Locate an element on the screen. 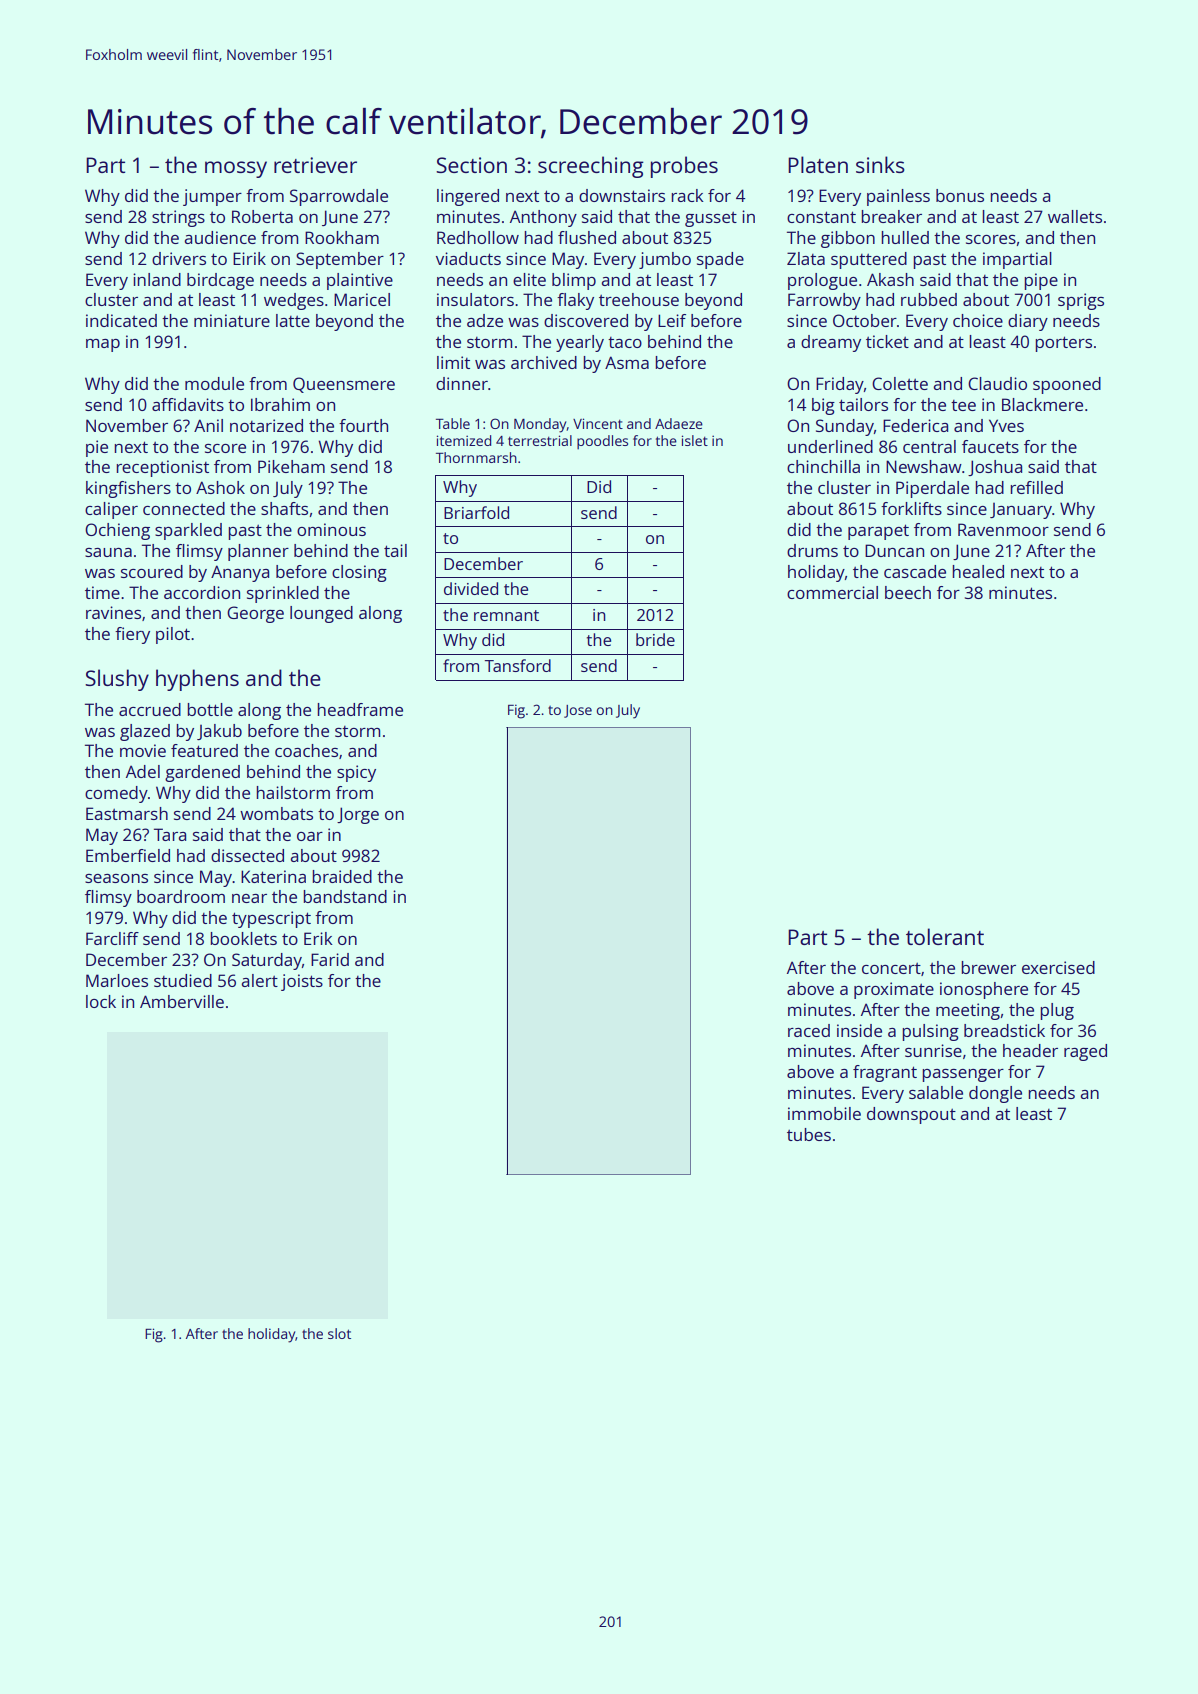 This screenshot has width=1198, height=1694. strings is located at coordinates (178, 218).
